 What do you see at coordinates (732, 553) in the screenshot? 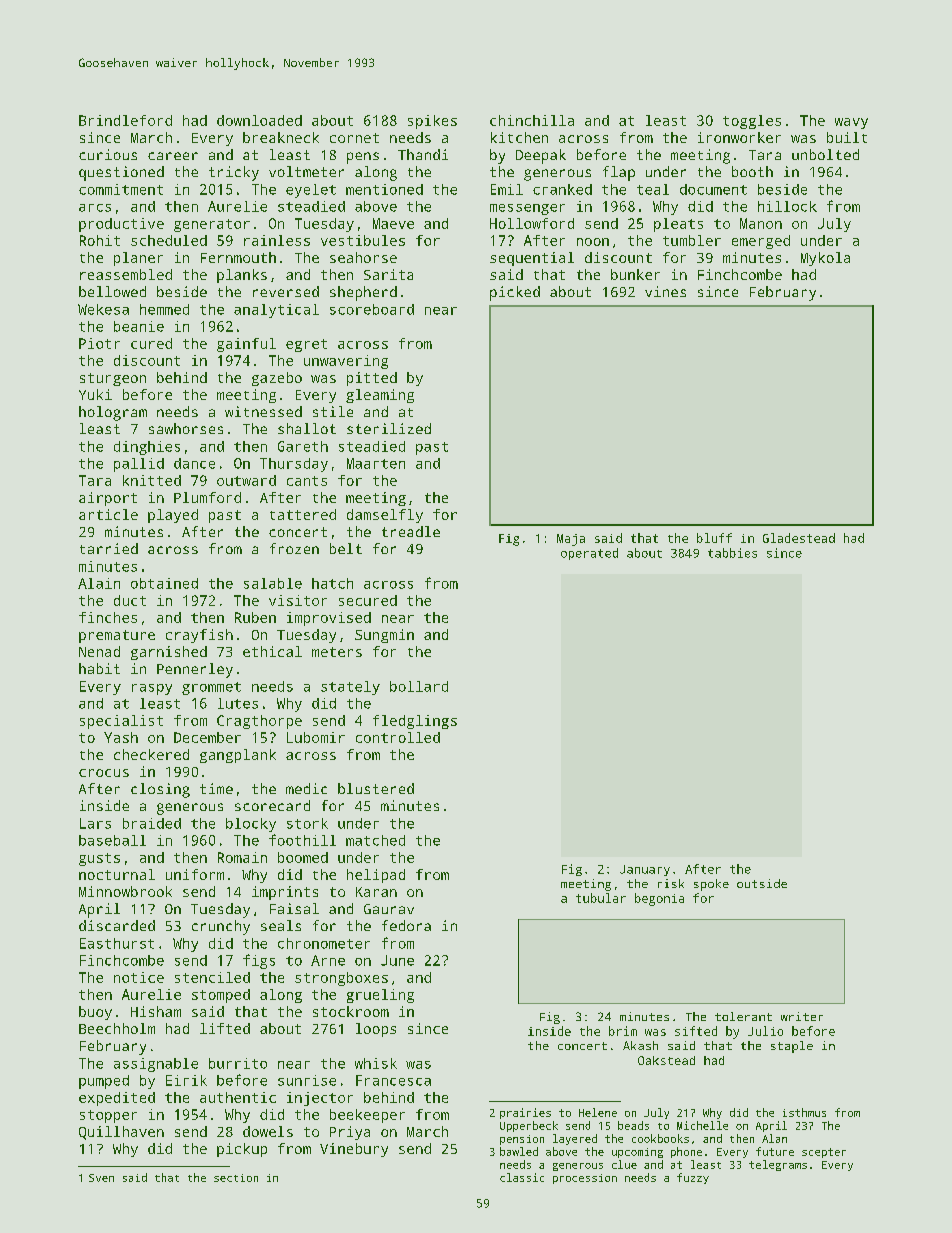
I see `tabbies` at bounding box center [732, 553].
